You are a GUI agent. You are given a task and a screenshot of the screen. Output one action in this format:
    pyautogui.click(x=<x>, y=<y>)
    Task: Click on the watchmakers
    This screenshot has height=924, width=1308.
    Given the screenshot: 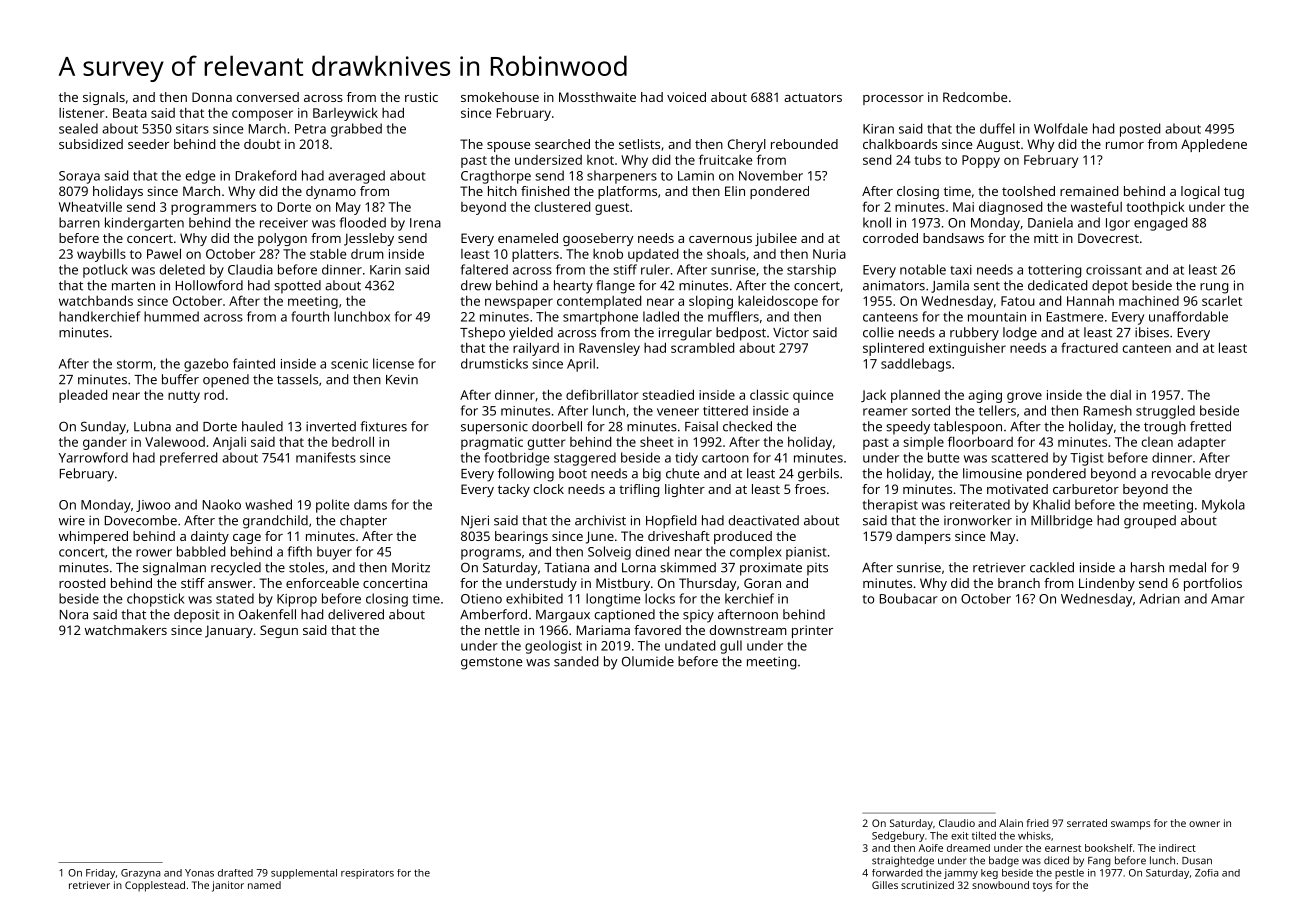 What is the action you would take?
    pyautogui.click(x=126, y=630)
